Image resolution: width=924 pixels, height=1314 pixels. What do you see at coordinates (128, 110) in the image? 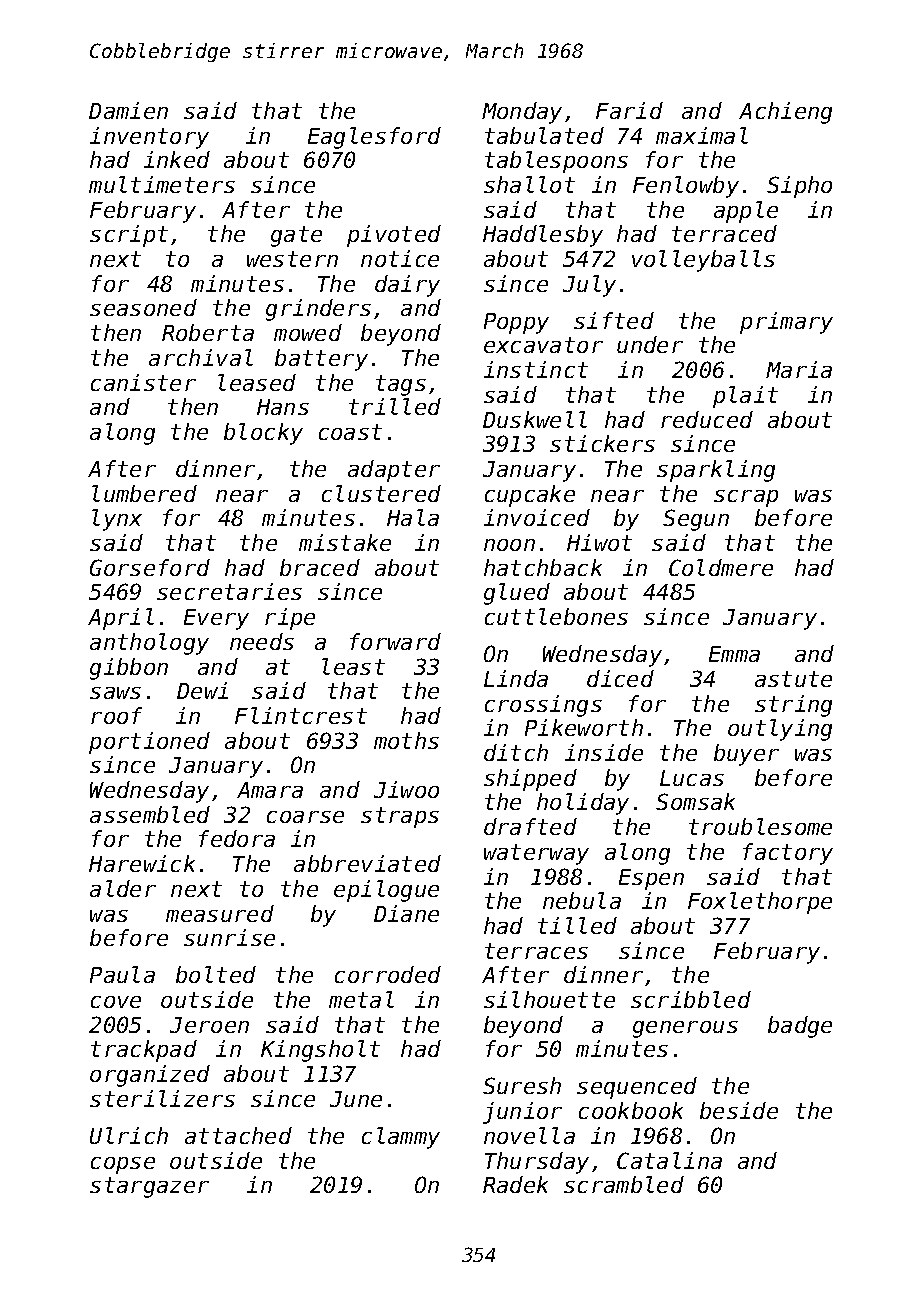
I see `Damien` at bounding box center [128, 110].
